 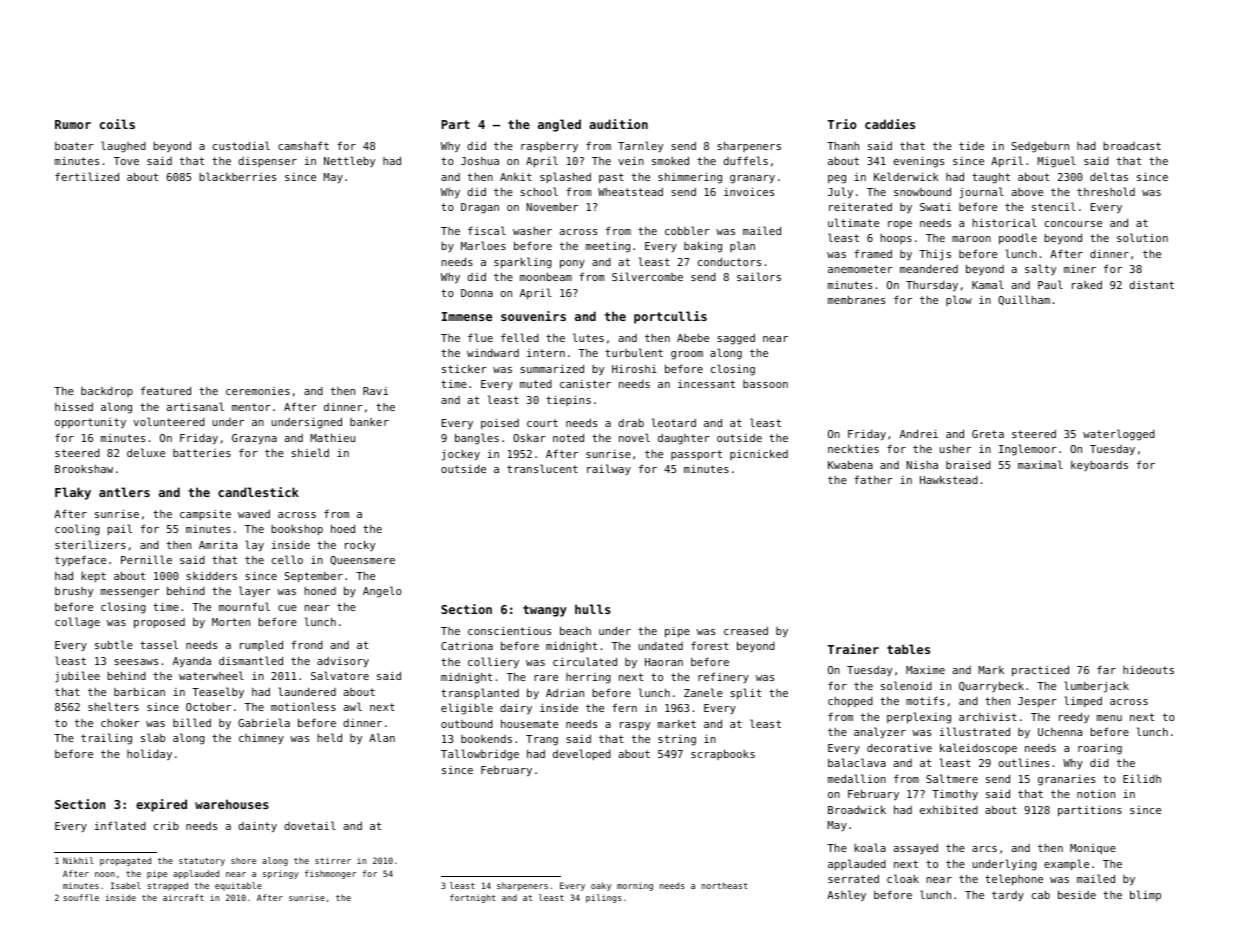 I want to click on held, so click(x=330, y=737).
